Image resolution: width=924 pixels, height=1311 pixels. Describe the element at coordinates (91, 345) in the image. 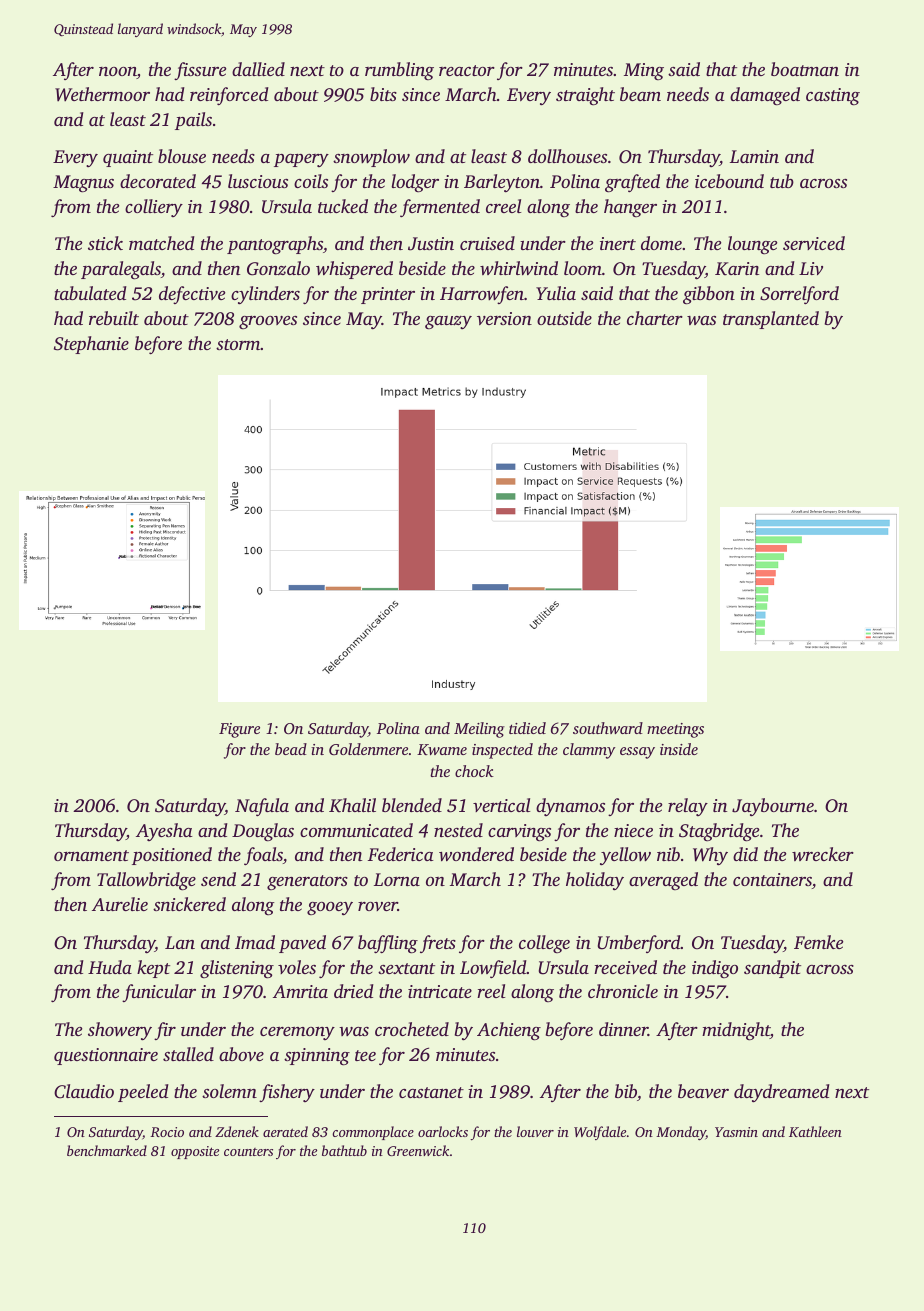

I see `Stephanie` at that location.
